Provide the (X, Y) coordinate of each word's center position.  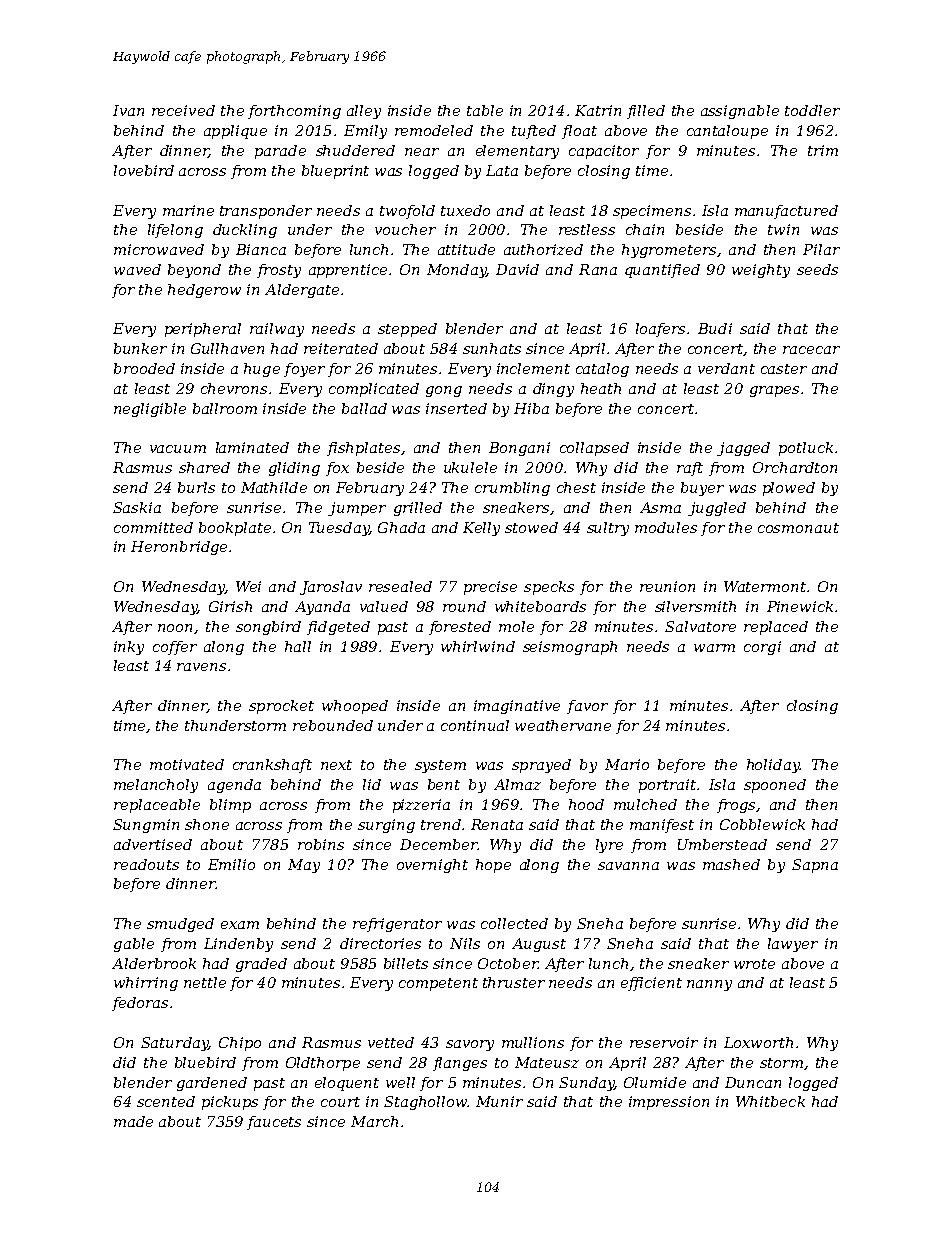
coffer (175, 648)
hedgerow (204, 291)
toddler (812, 110)
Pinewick (800, 606)
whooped (355, 707)
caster (784, 369)
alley (364, 112)
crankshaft (272, 766)
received (183, 110)
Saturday (174, 1044)
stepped (407, 330)
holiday (773, 766)
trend (441, 824)
